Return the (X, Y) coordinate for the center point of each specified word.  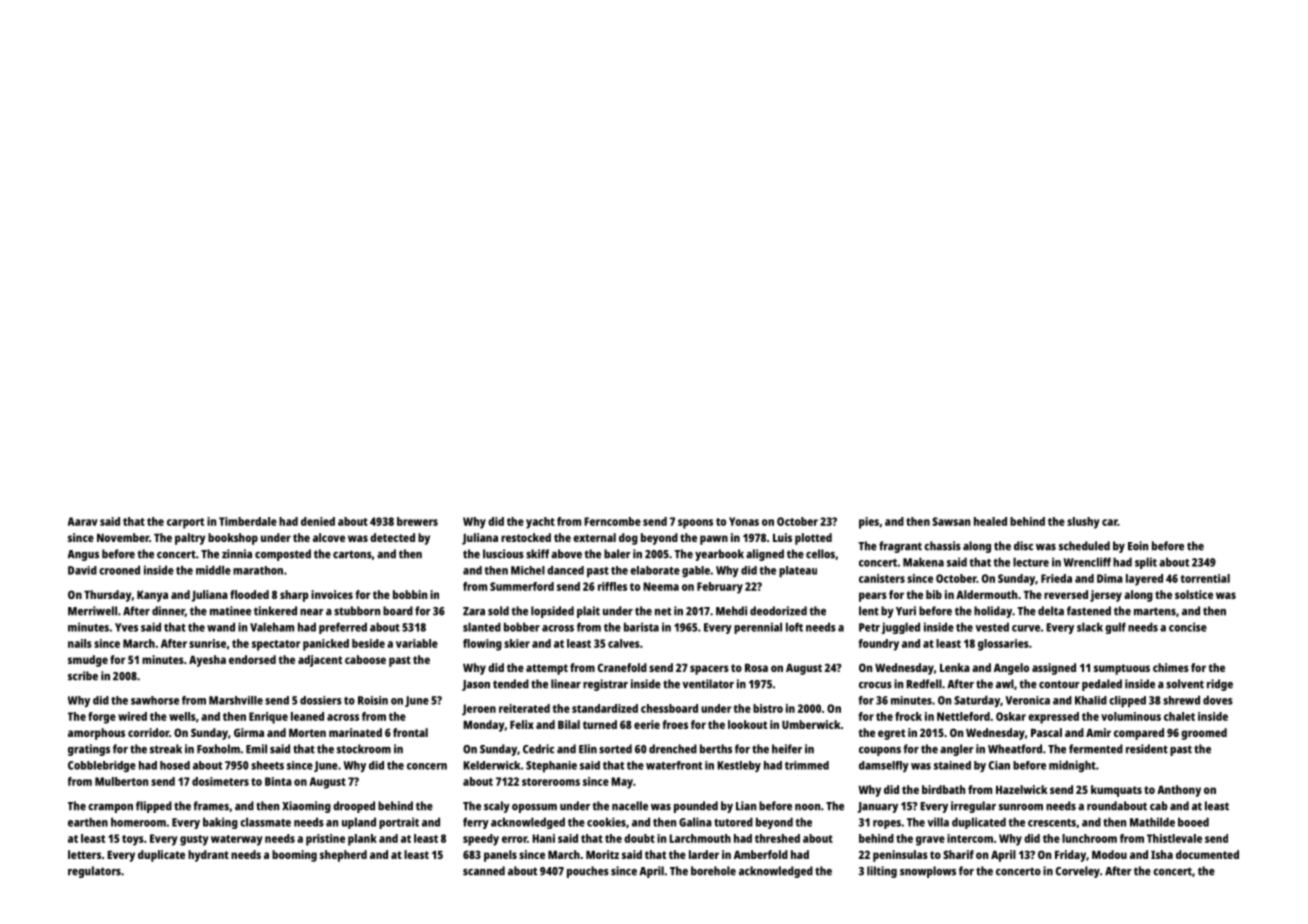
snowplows (928, 872)
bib (934, 594)
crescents (1052, 823)
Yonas (744, 521)
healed (990, 521)
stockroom (364, 749)
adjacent (320, 661)
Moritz (602, 854)
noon (807, 807)
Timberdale (248, 521)
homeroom (138, 822)
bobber (522, 627)
